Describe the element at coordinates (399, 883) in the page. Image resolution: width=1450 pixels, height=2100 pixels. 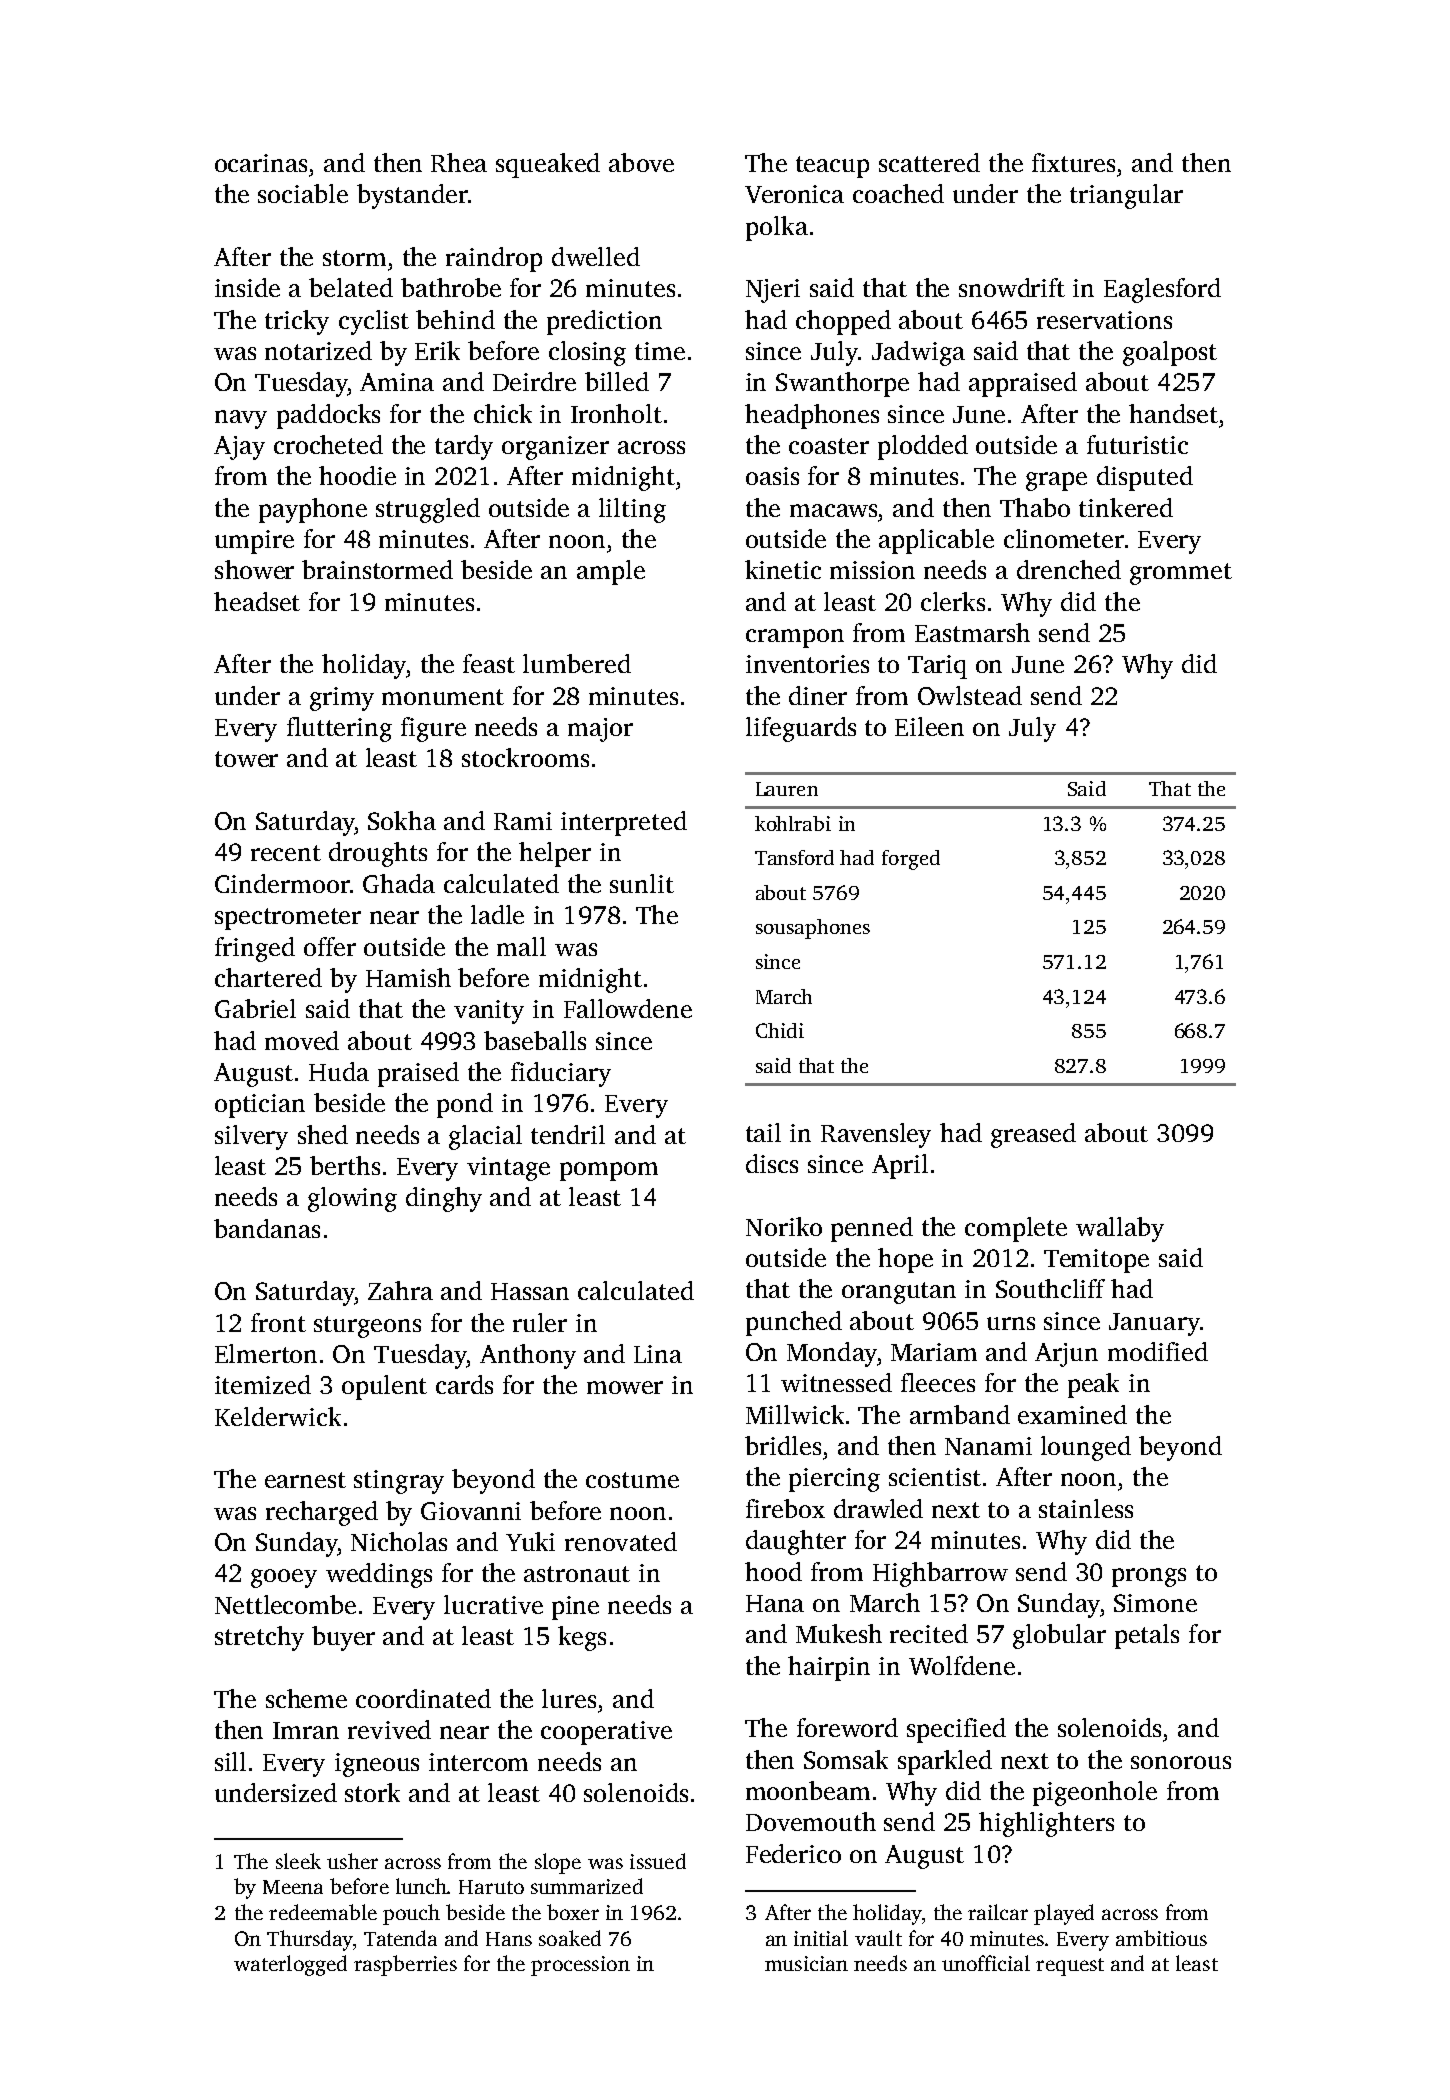
I see `Ghada` at that location.
